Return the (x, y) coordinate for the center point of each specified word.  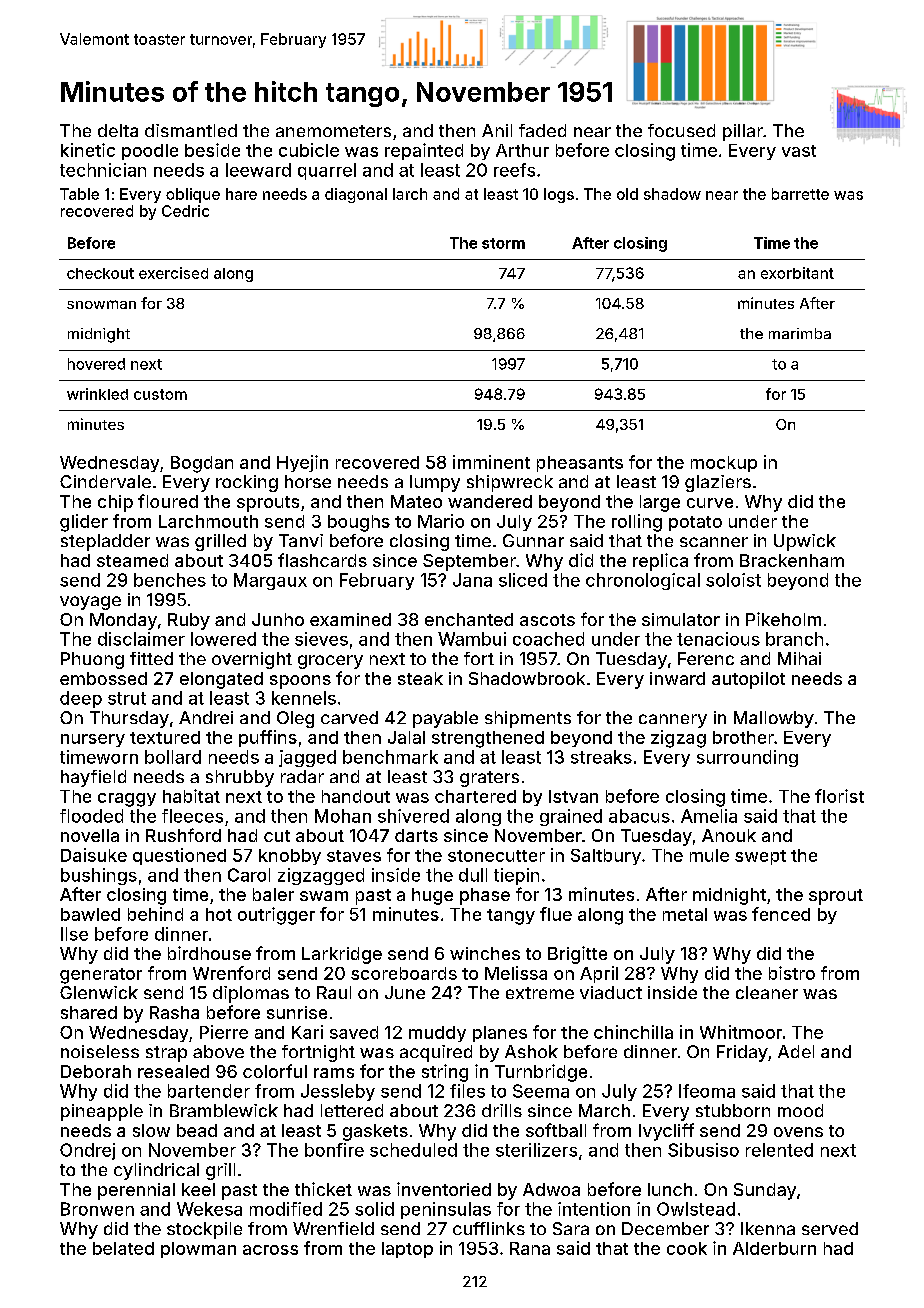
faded (542, 130)
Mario (441, 521)
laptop (407, 1250)
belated (123, 1248)
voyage (90, 603)
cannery (673, 721)
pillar (743, 132)
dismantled (191, 130)
